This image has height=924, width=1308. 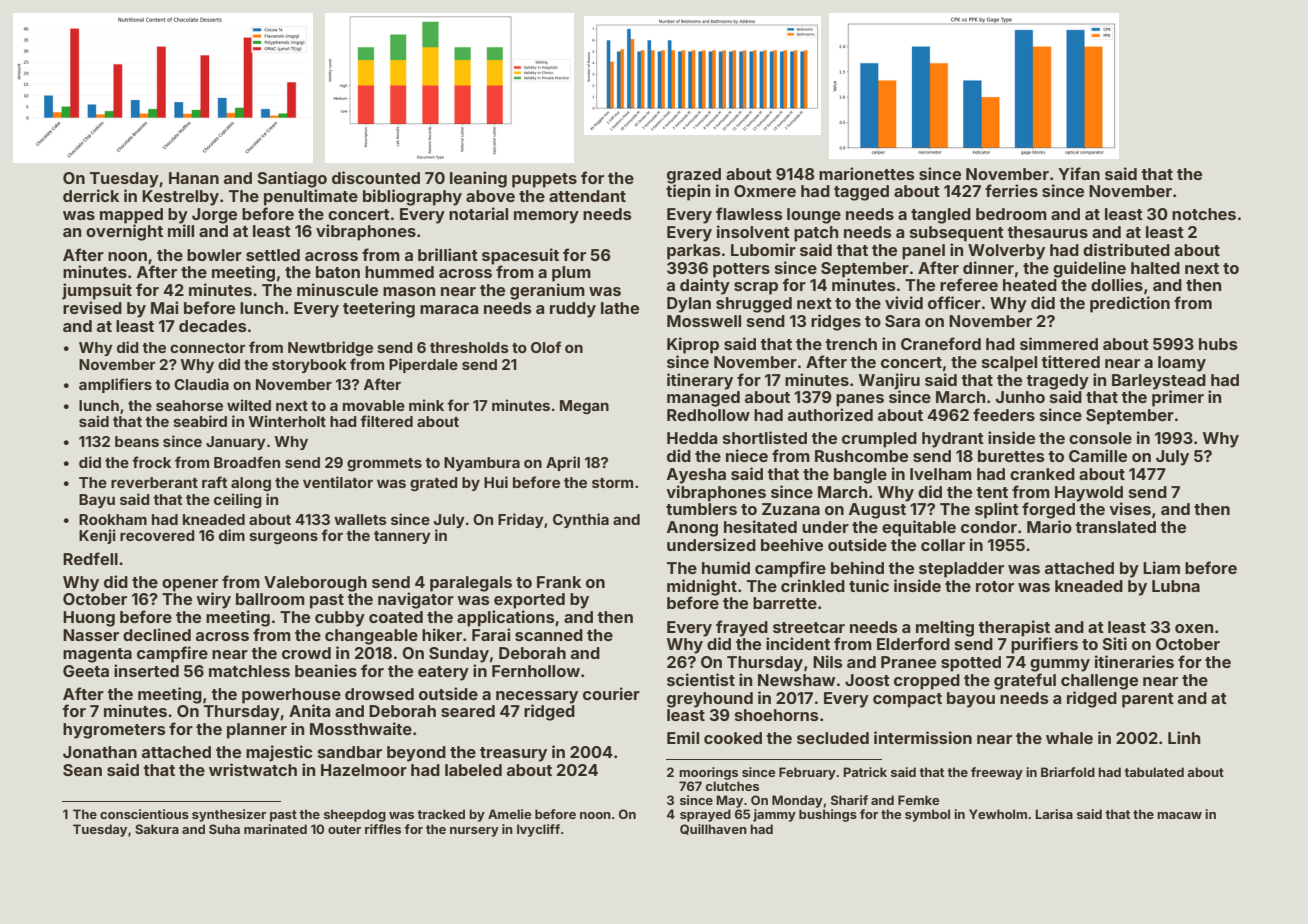 What do you see at coordinates (749, 213) in the image?
I see `flawless` at bounding box center [749, 213].
